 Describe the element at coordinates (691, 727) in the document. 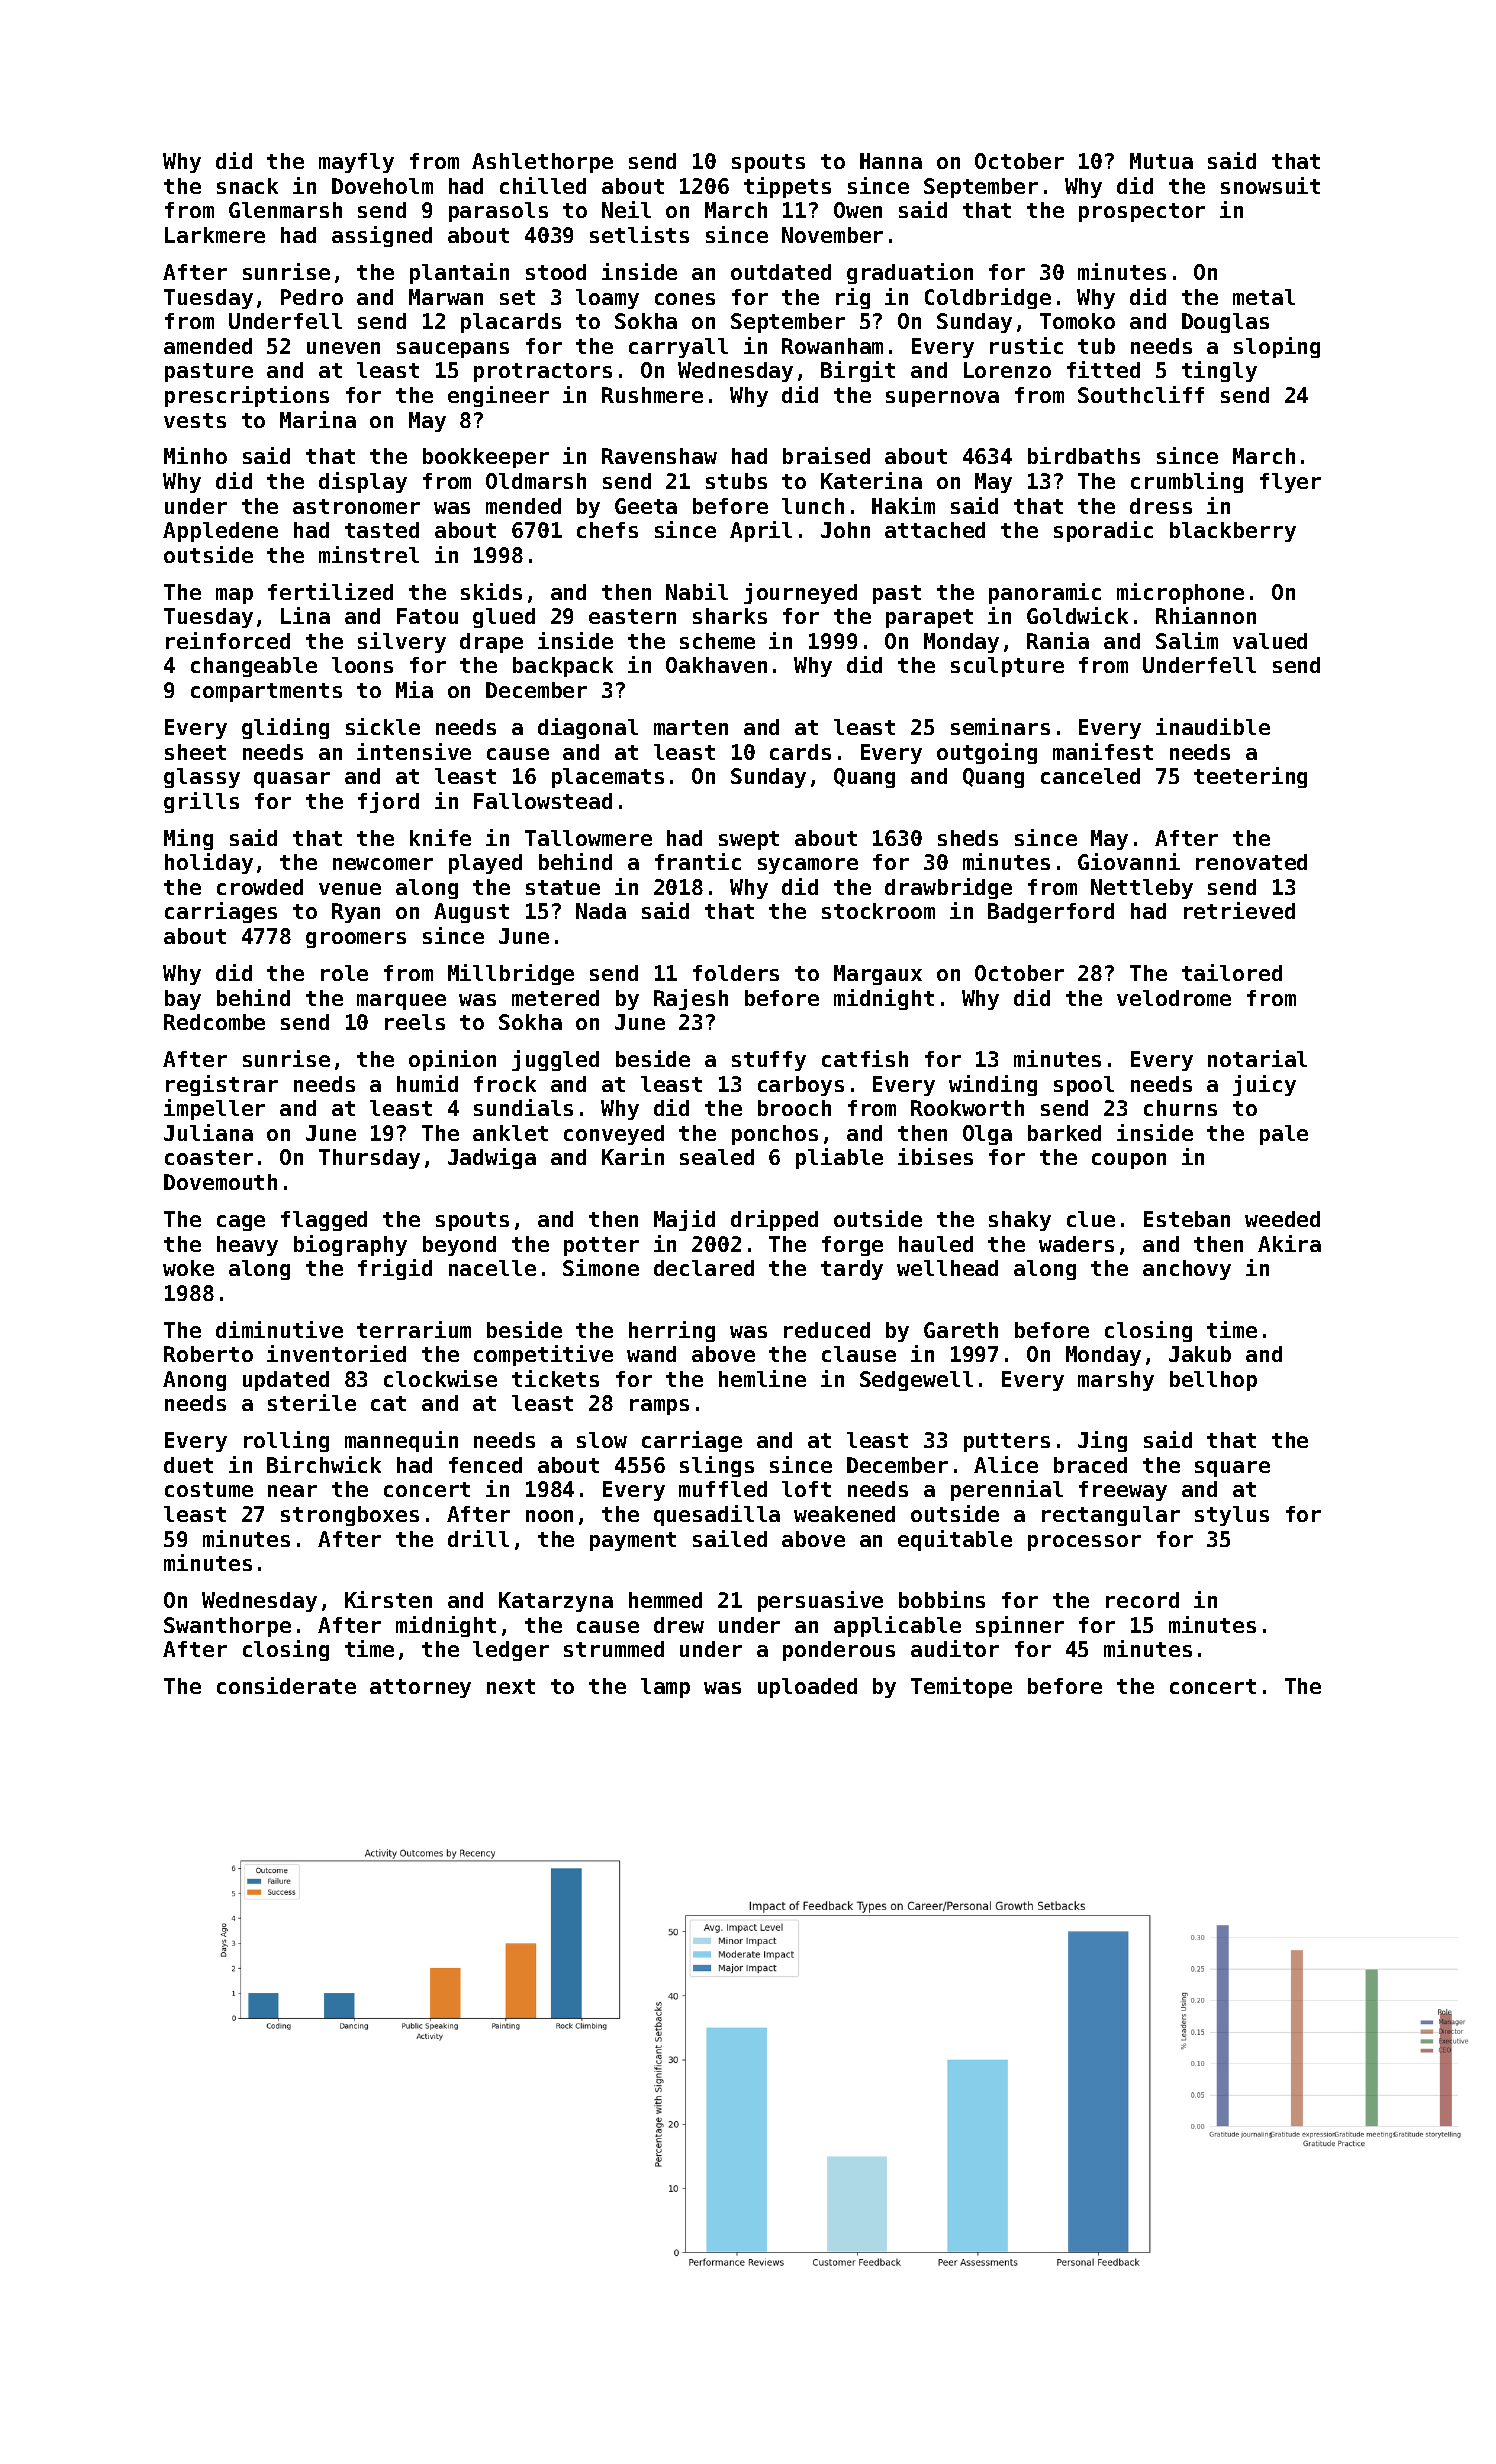

I see `marten` at that location.
